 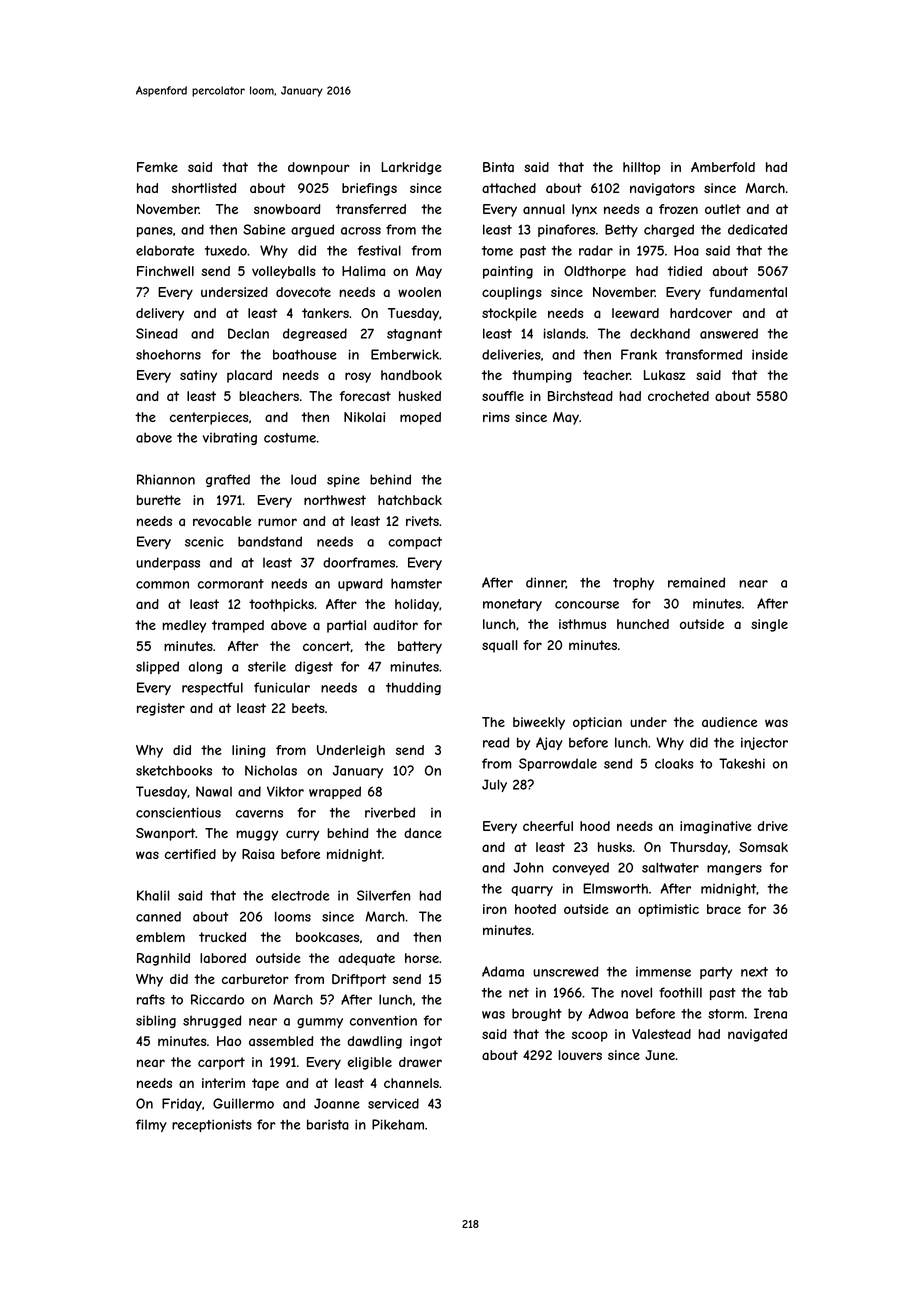 I want to click on tape, so click(x=265, y=1084).
